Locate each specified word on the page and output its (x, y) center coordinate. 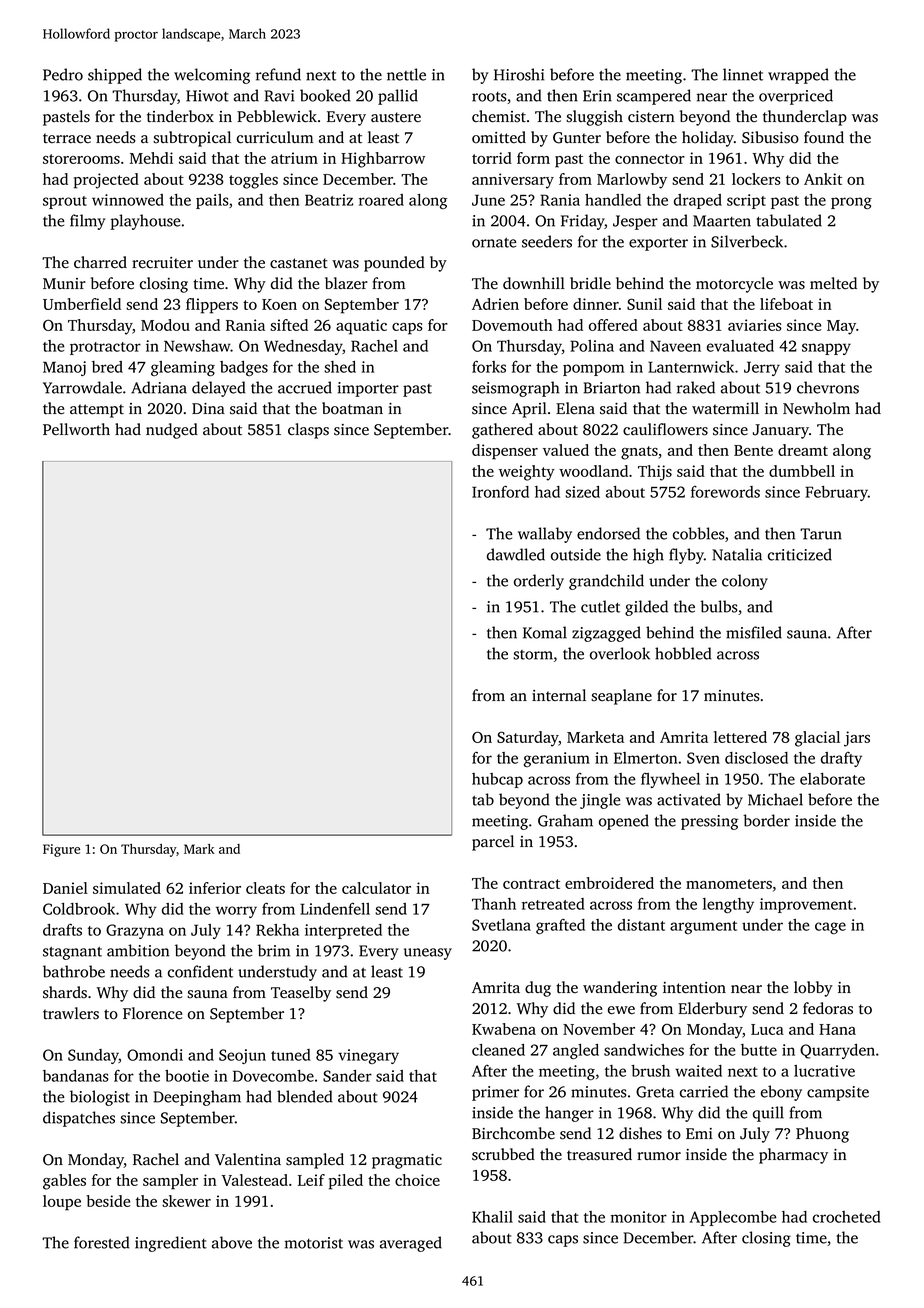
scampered (654, 97)
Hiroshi (519, 74)
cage (830, 928)
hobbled (683, 653)
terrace (67, 138)
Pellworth (76, 429)
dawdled (516, 554)
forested (101, 1242)
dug (538, 989)
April (529, 410)
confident (200, 971)
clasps (308, 431)
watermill (725, 408)
